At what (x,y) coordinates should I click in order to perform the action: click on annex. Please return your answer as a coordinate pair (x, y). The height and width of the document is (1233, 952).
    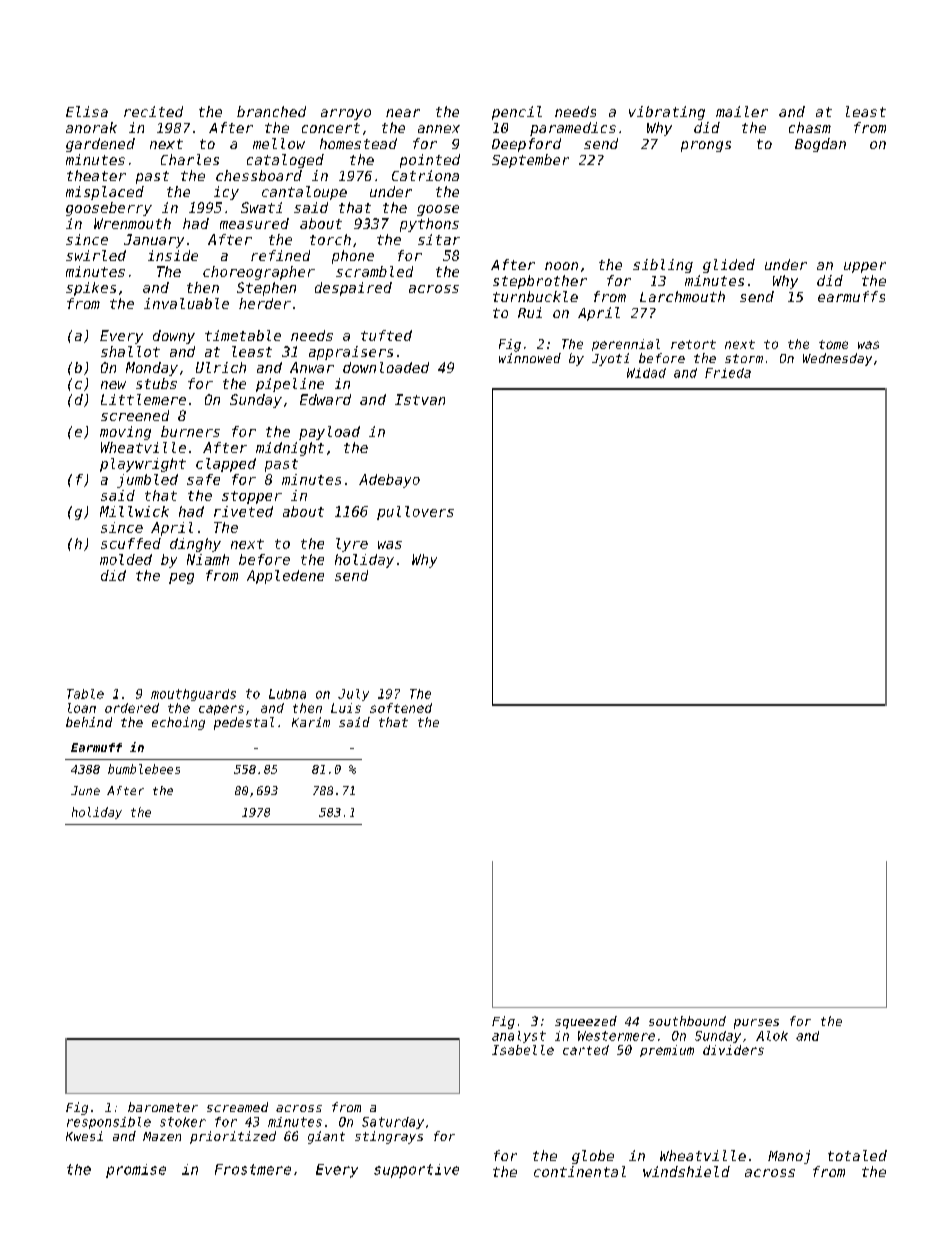
    Looking at the image, I should click on (439, 129).
